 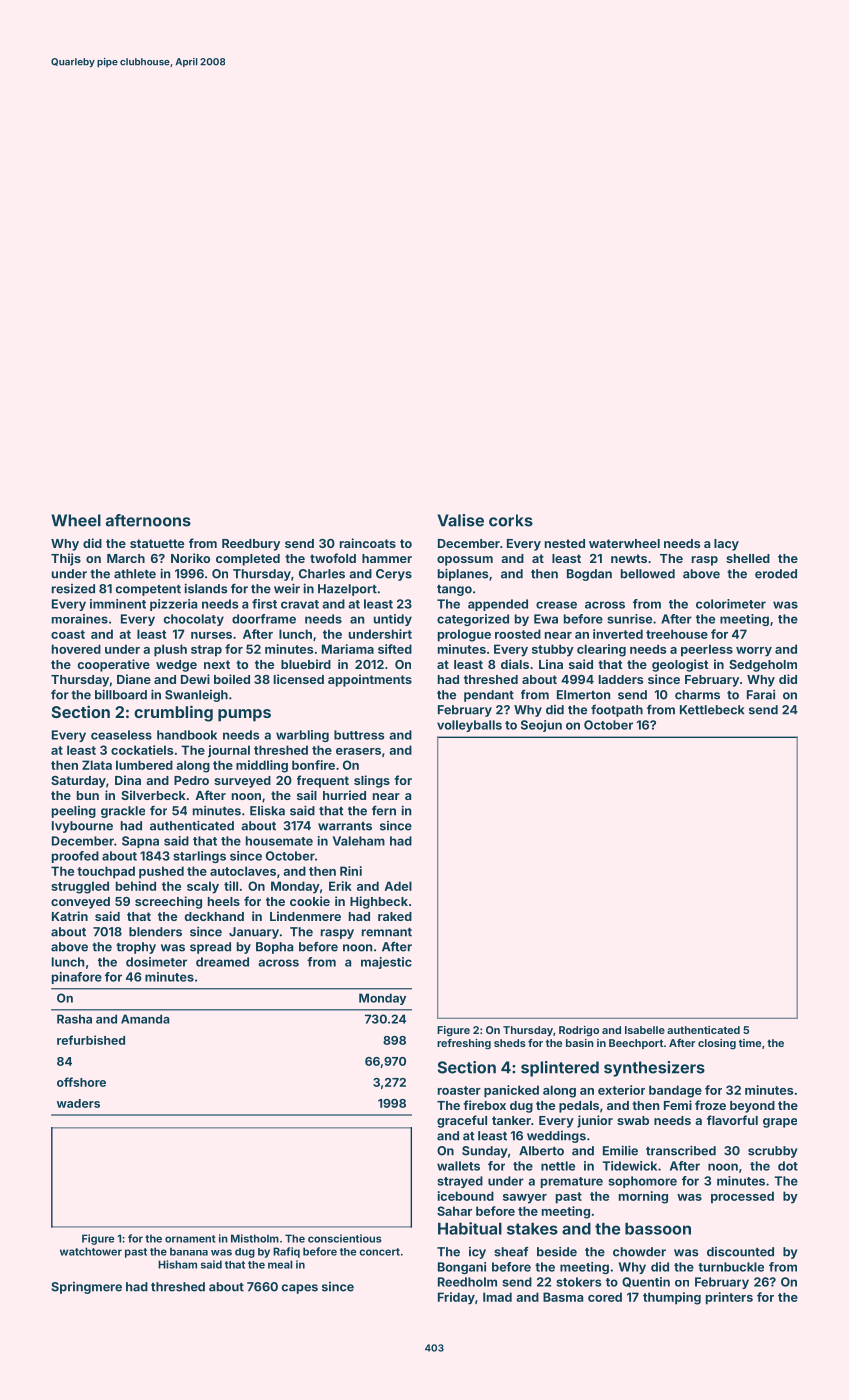 I want to click on Imad, so click(x=497, y=1297).
